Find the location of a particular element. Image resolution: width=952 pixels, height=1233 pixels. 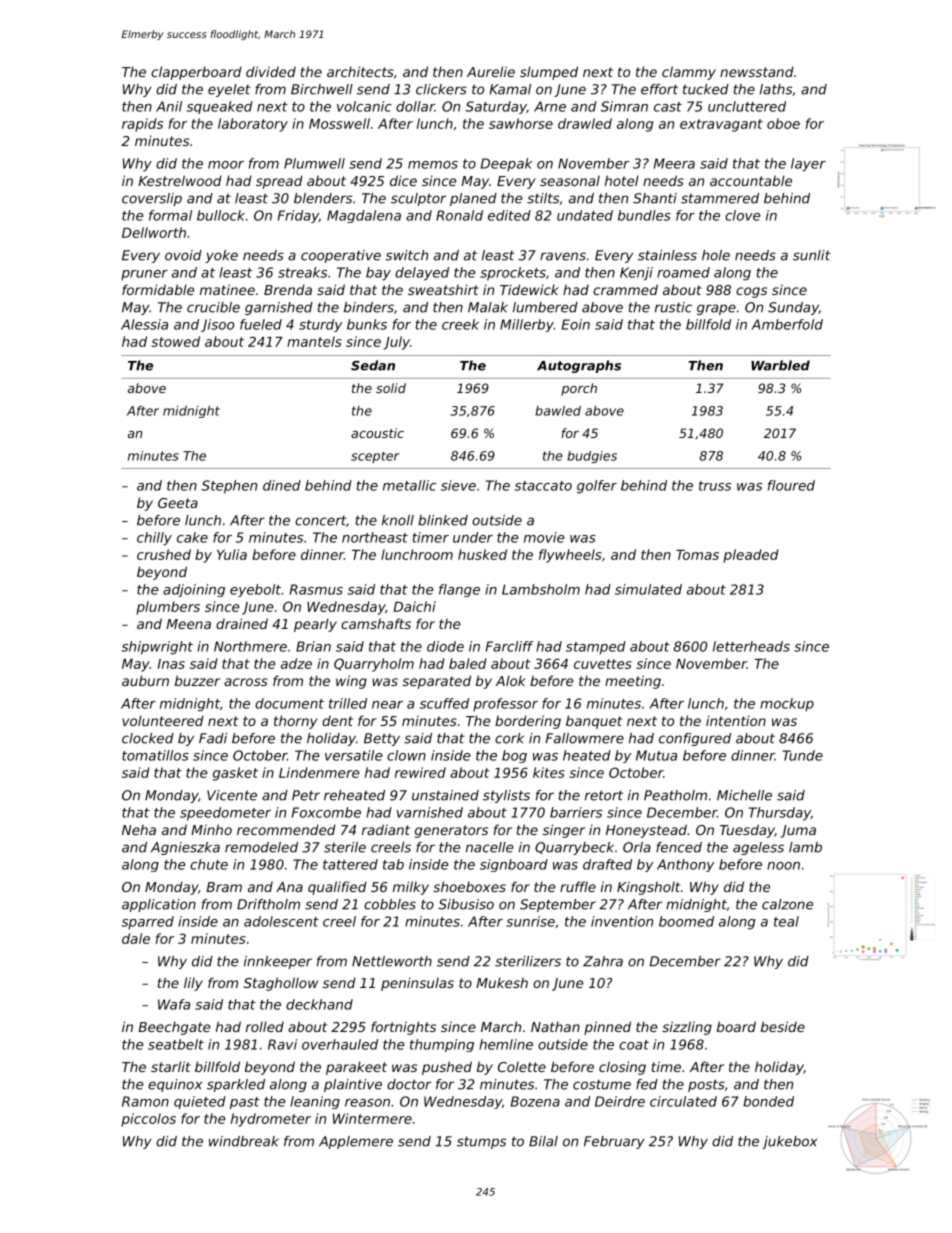

sprockets is located at coordinates (513, 274).
